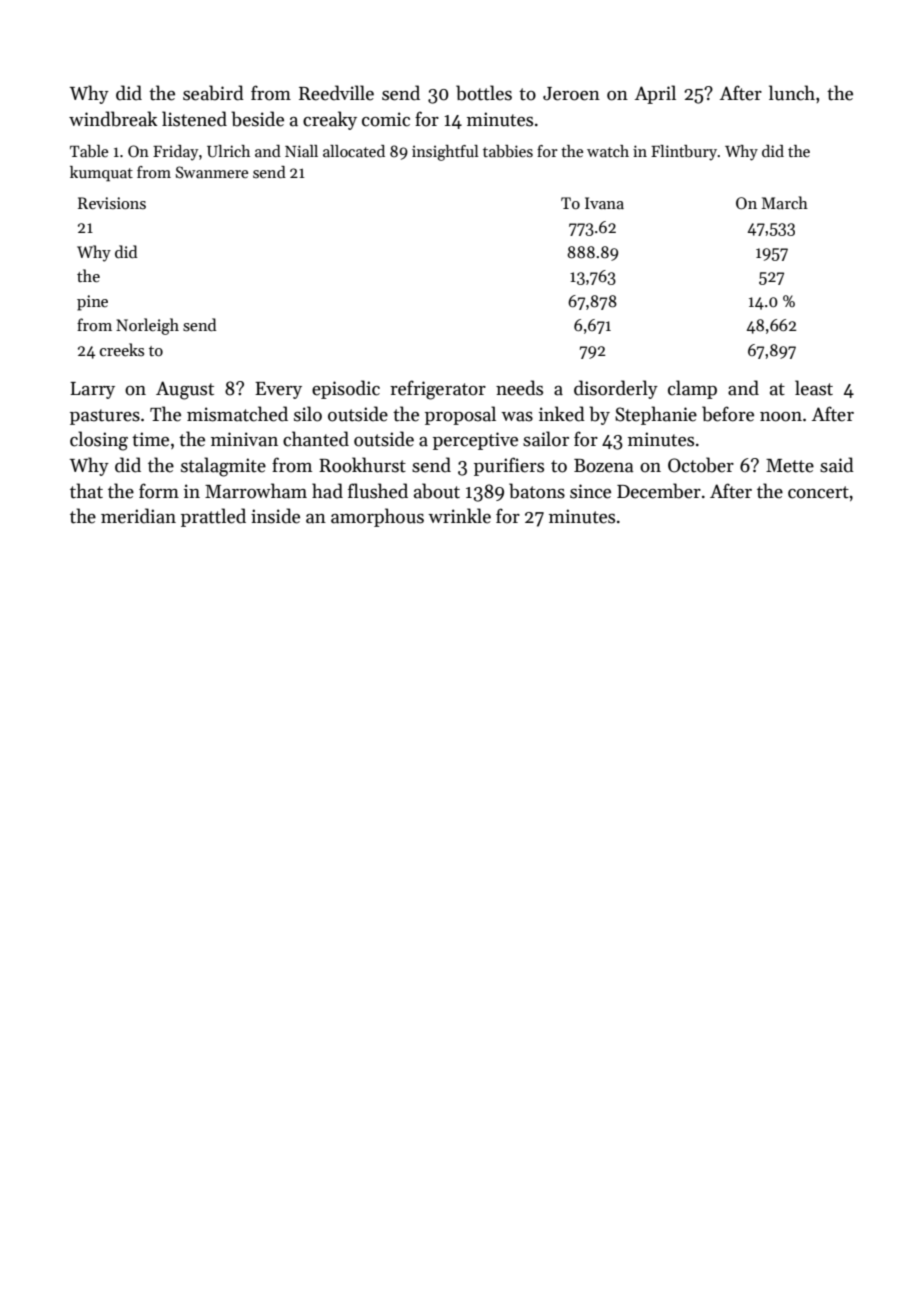 Image resolution: width=924 pixels, height=1311 pixels. I want to click on Norleigh, so click(147, 326).
